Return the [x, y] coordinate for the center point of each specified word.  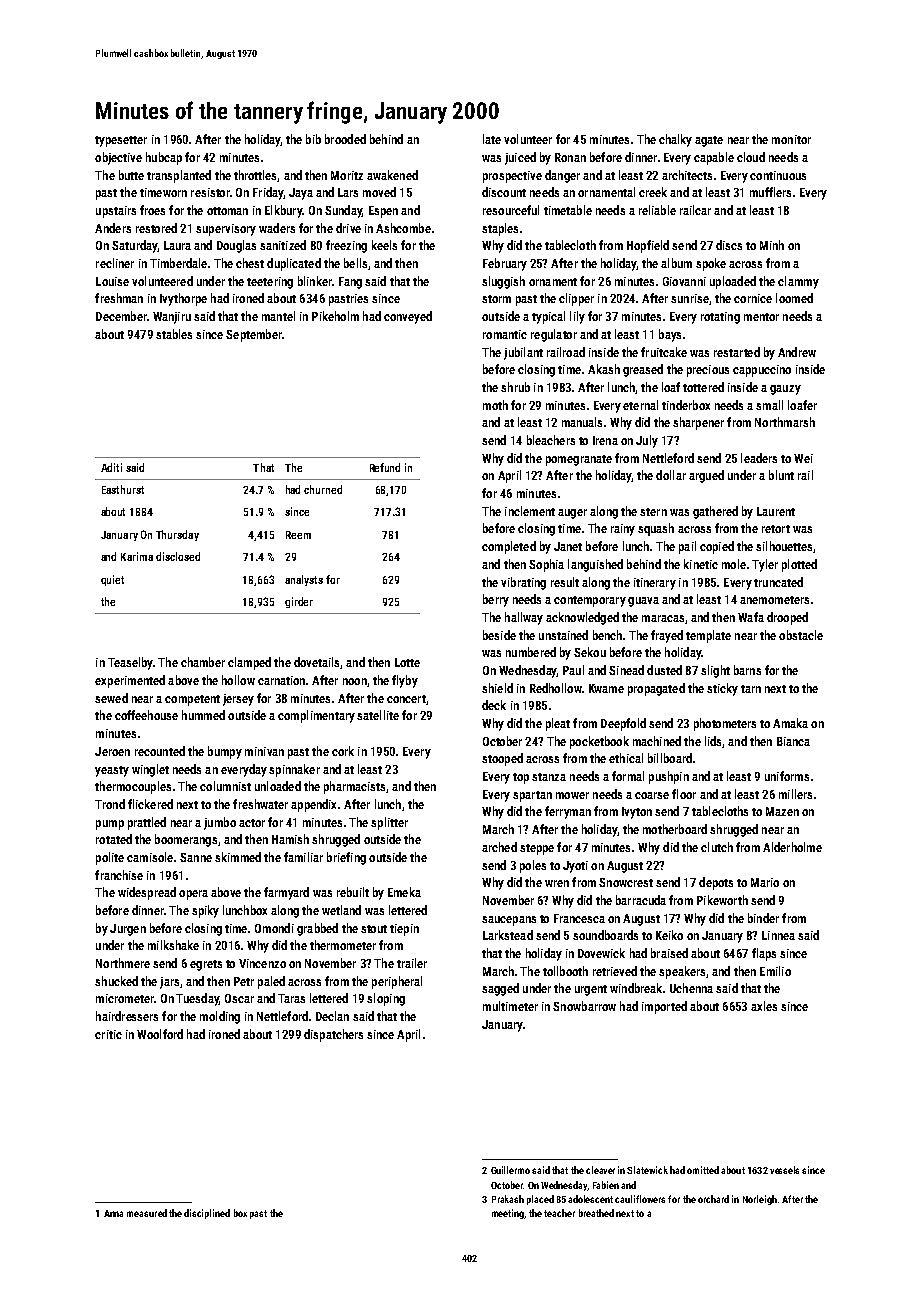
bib [313, 139]
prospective [512, 177]
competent [192, 700]
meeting [508, 1214]
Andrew [797, 352]
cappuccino [762, 371]
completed [509, 547]
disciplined [207, 1214]
